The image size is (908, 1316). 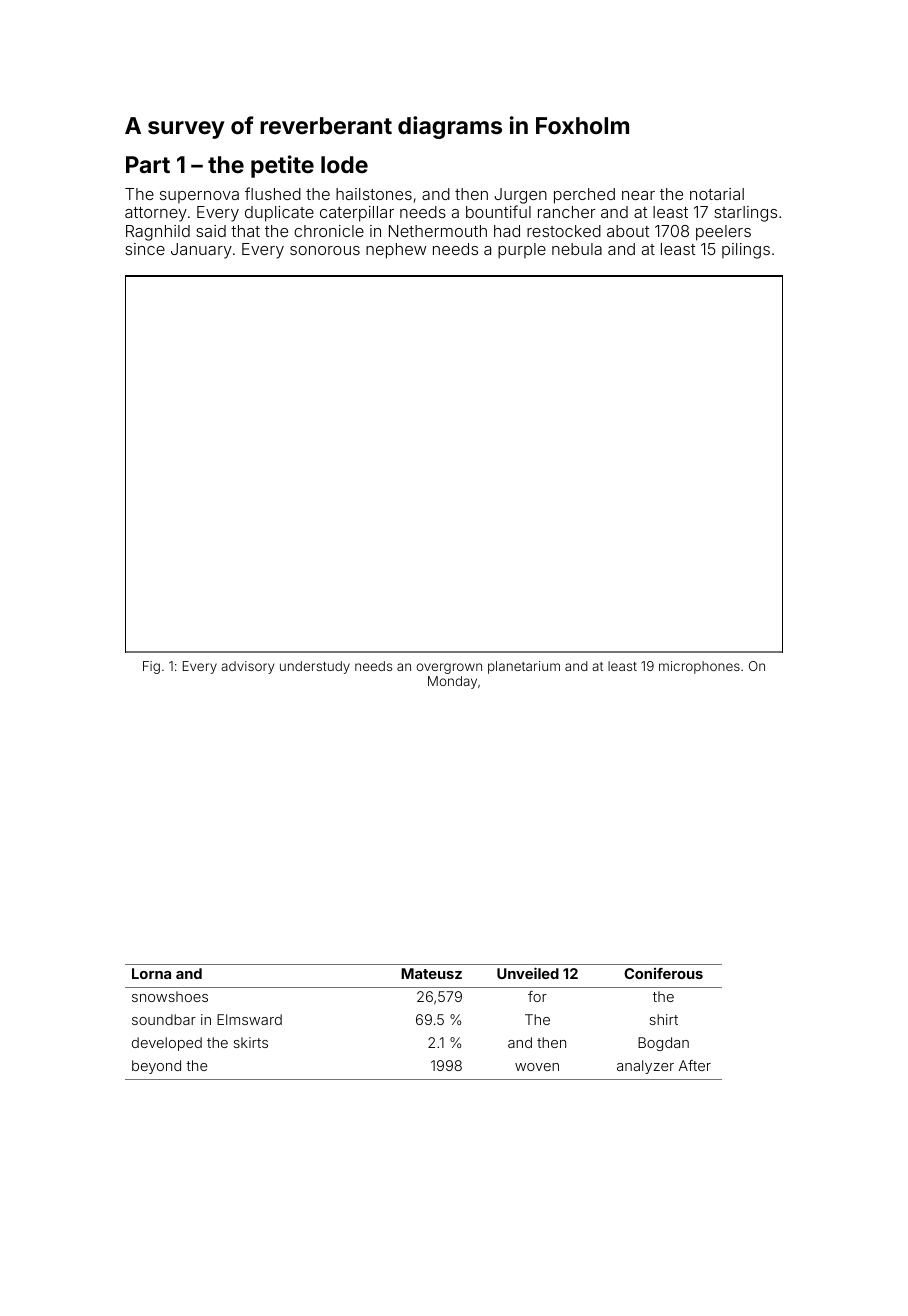 I want to click on pilings, so click(x=746, y=251).
